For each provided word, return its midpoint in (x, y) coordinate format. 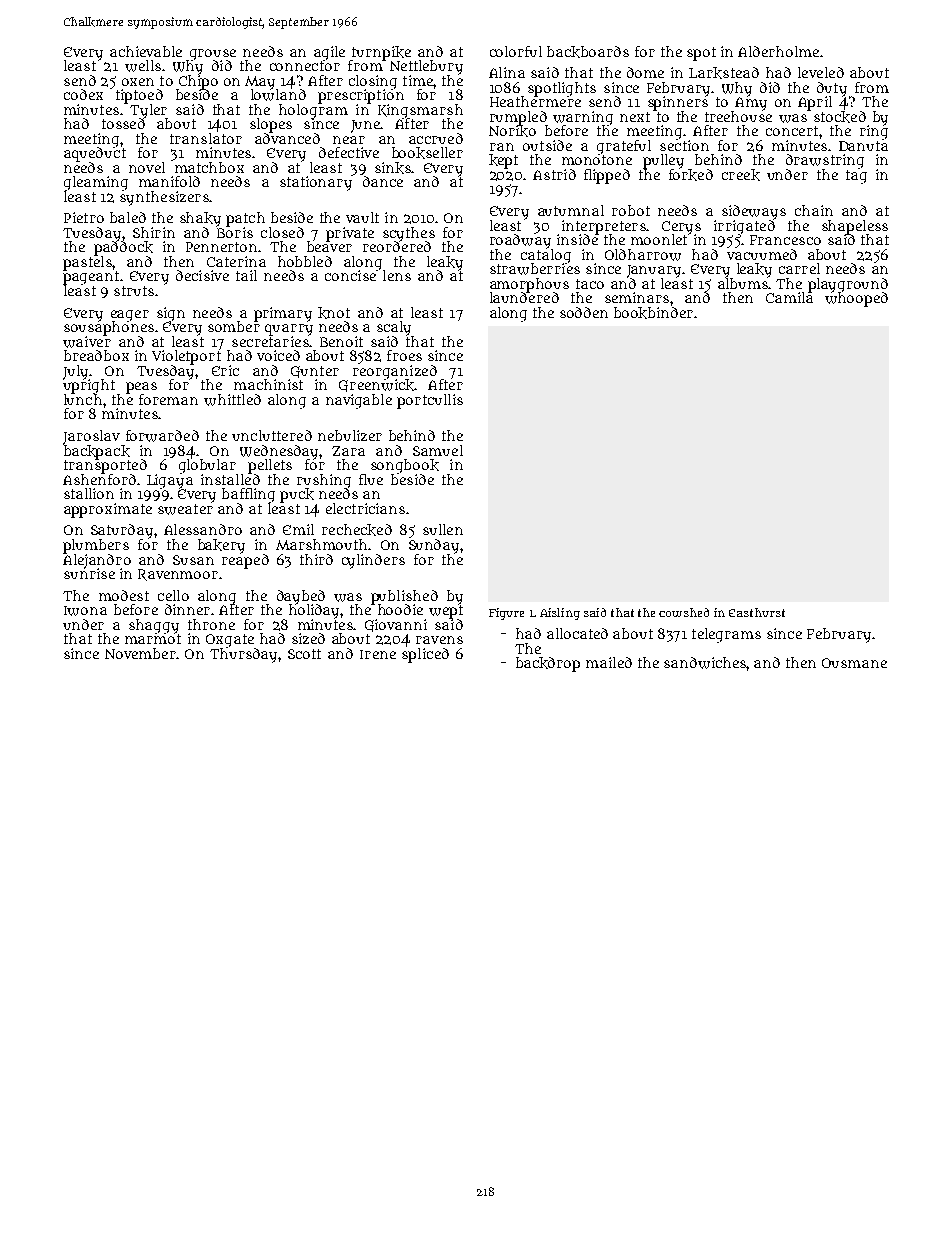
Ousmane (854, 663)
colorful (516, 51)
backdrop (548, 664)
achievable (146, 51)
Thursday (243, 655)
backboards (588, 52)
